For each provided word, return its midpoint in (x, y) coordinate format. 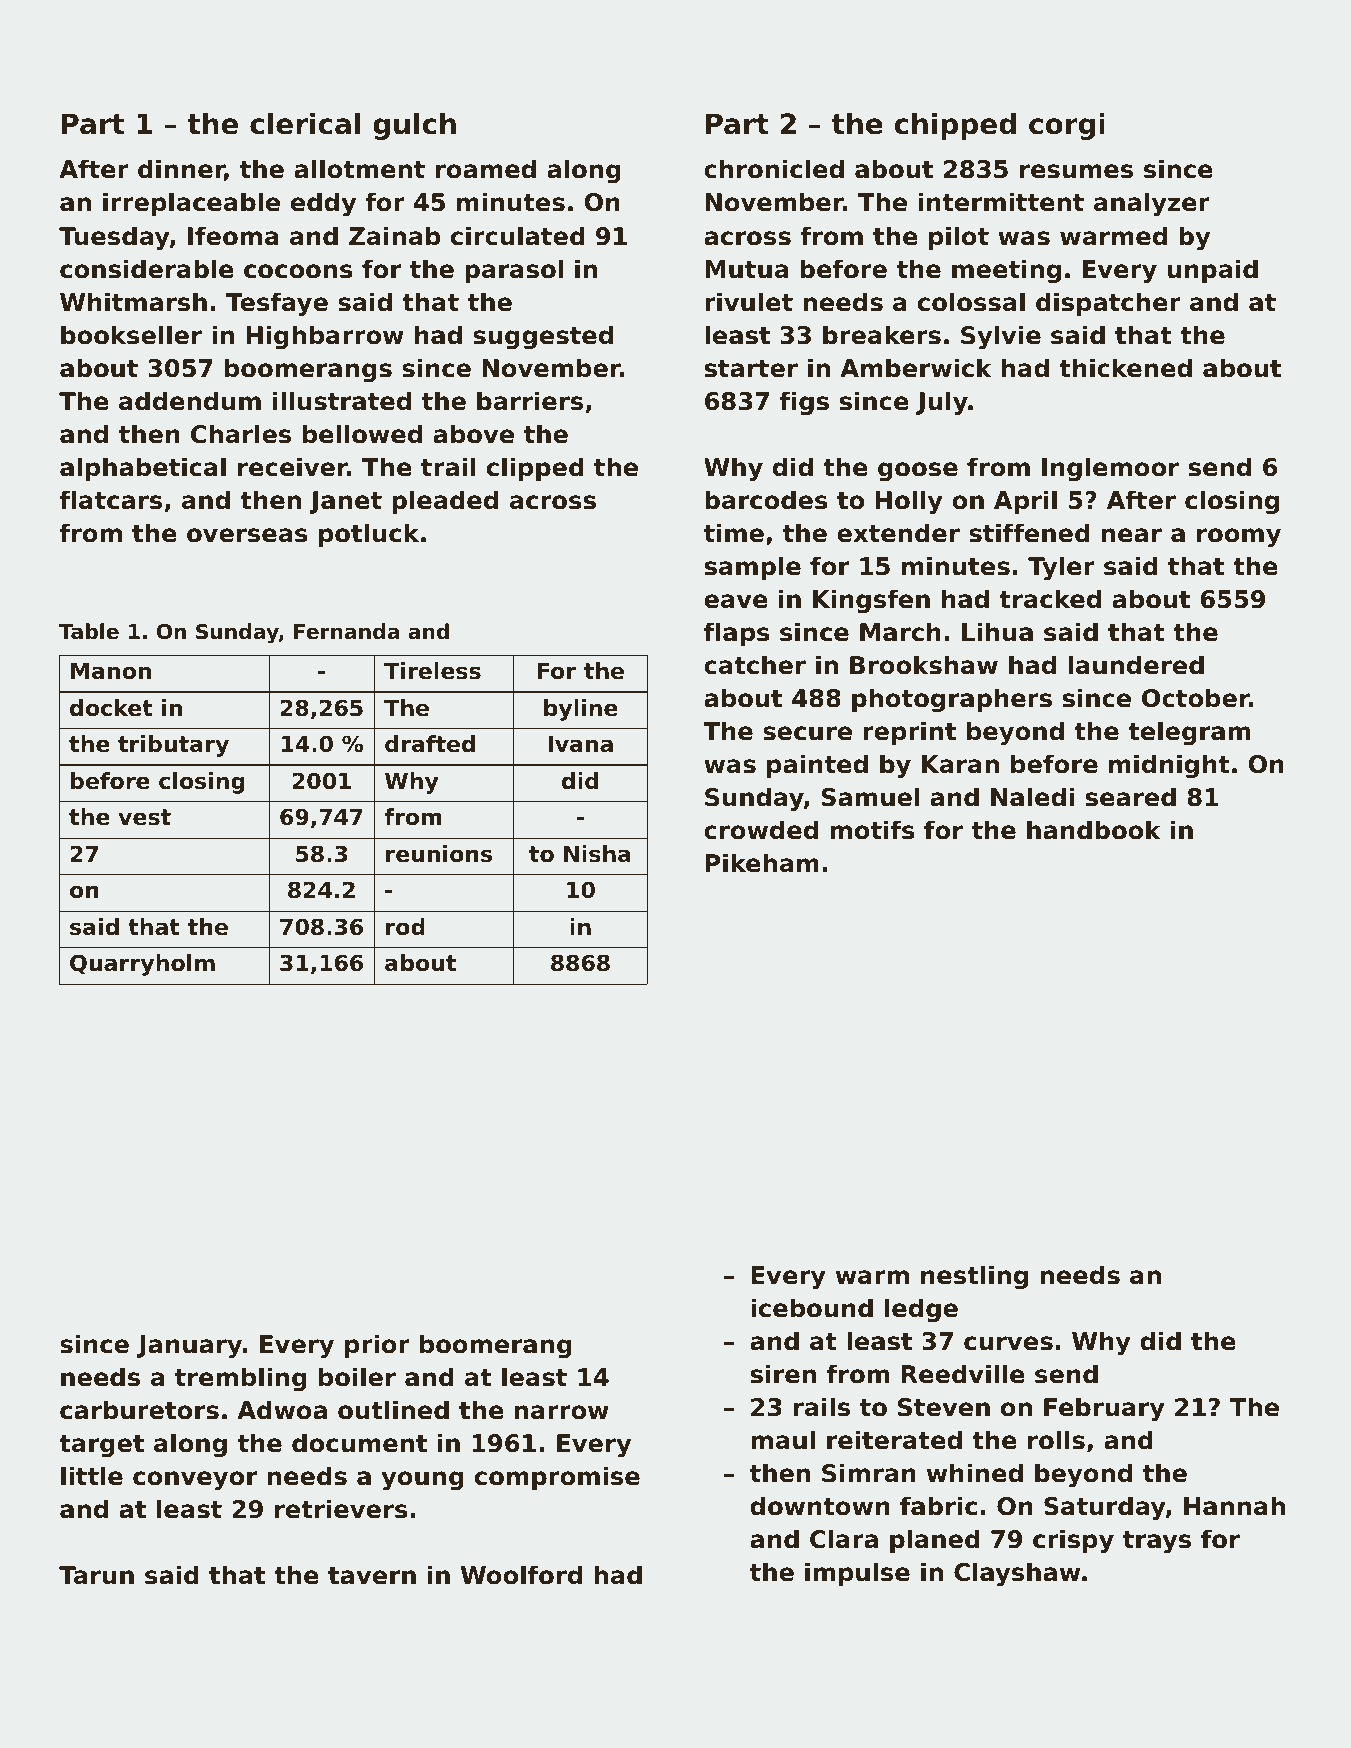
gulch (414, 126)
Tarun (96, 1575)
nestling (974, 1277)
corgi (1067, 126)
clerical (305, 124)
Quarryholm (142, 965)
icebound (812, 1308)
